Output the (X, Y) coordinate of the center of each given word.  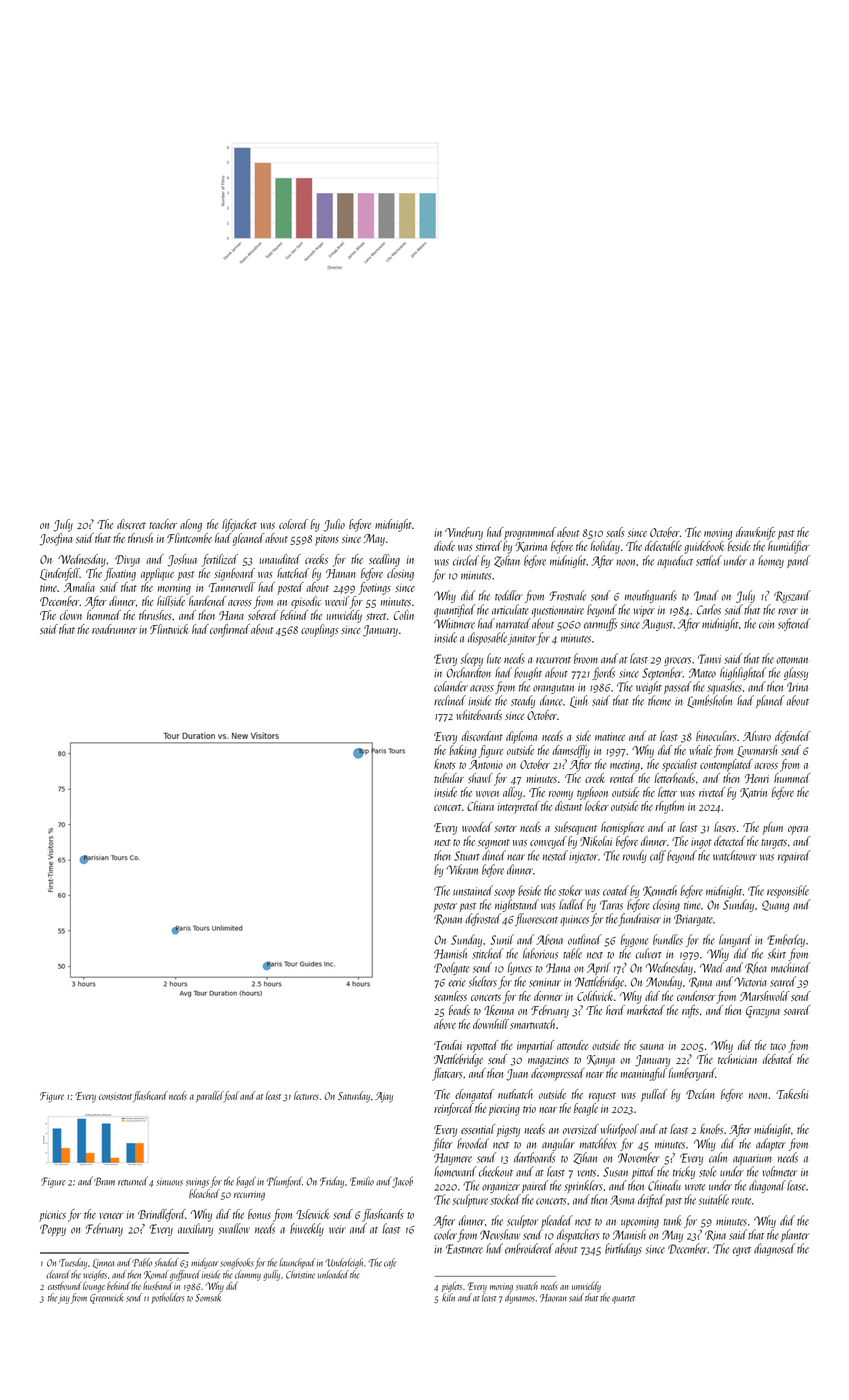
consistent (115, 1097)
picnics (52, 1216)
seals (615, 532)
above (445, 1024)
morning (174, 589)
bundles (668, 939)
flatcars (447, 1074)
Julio (334, 525)
